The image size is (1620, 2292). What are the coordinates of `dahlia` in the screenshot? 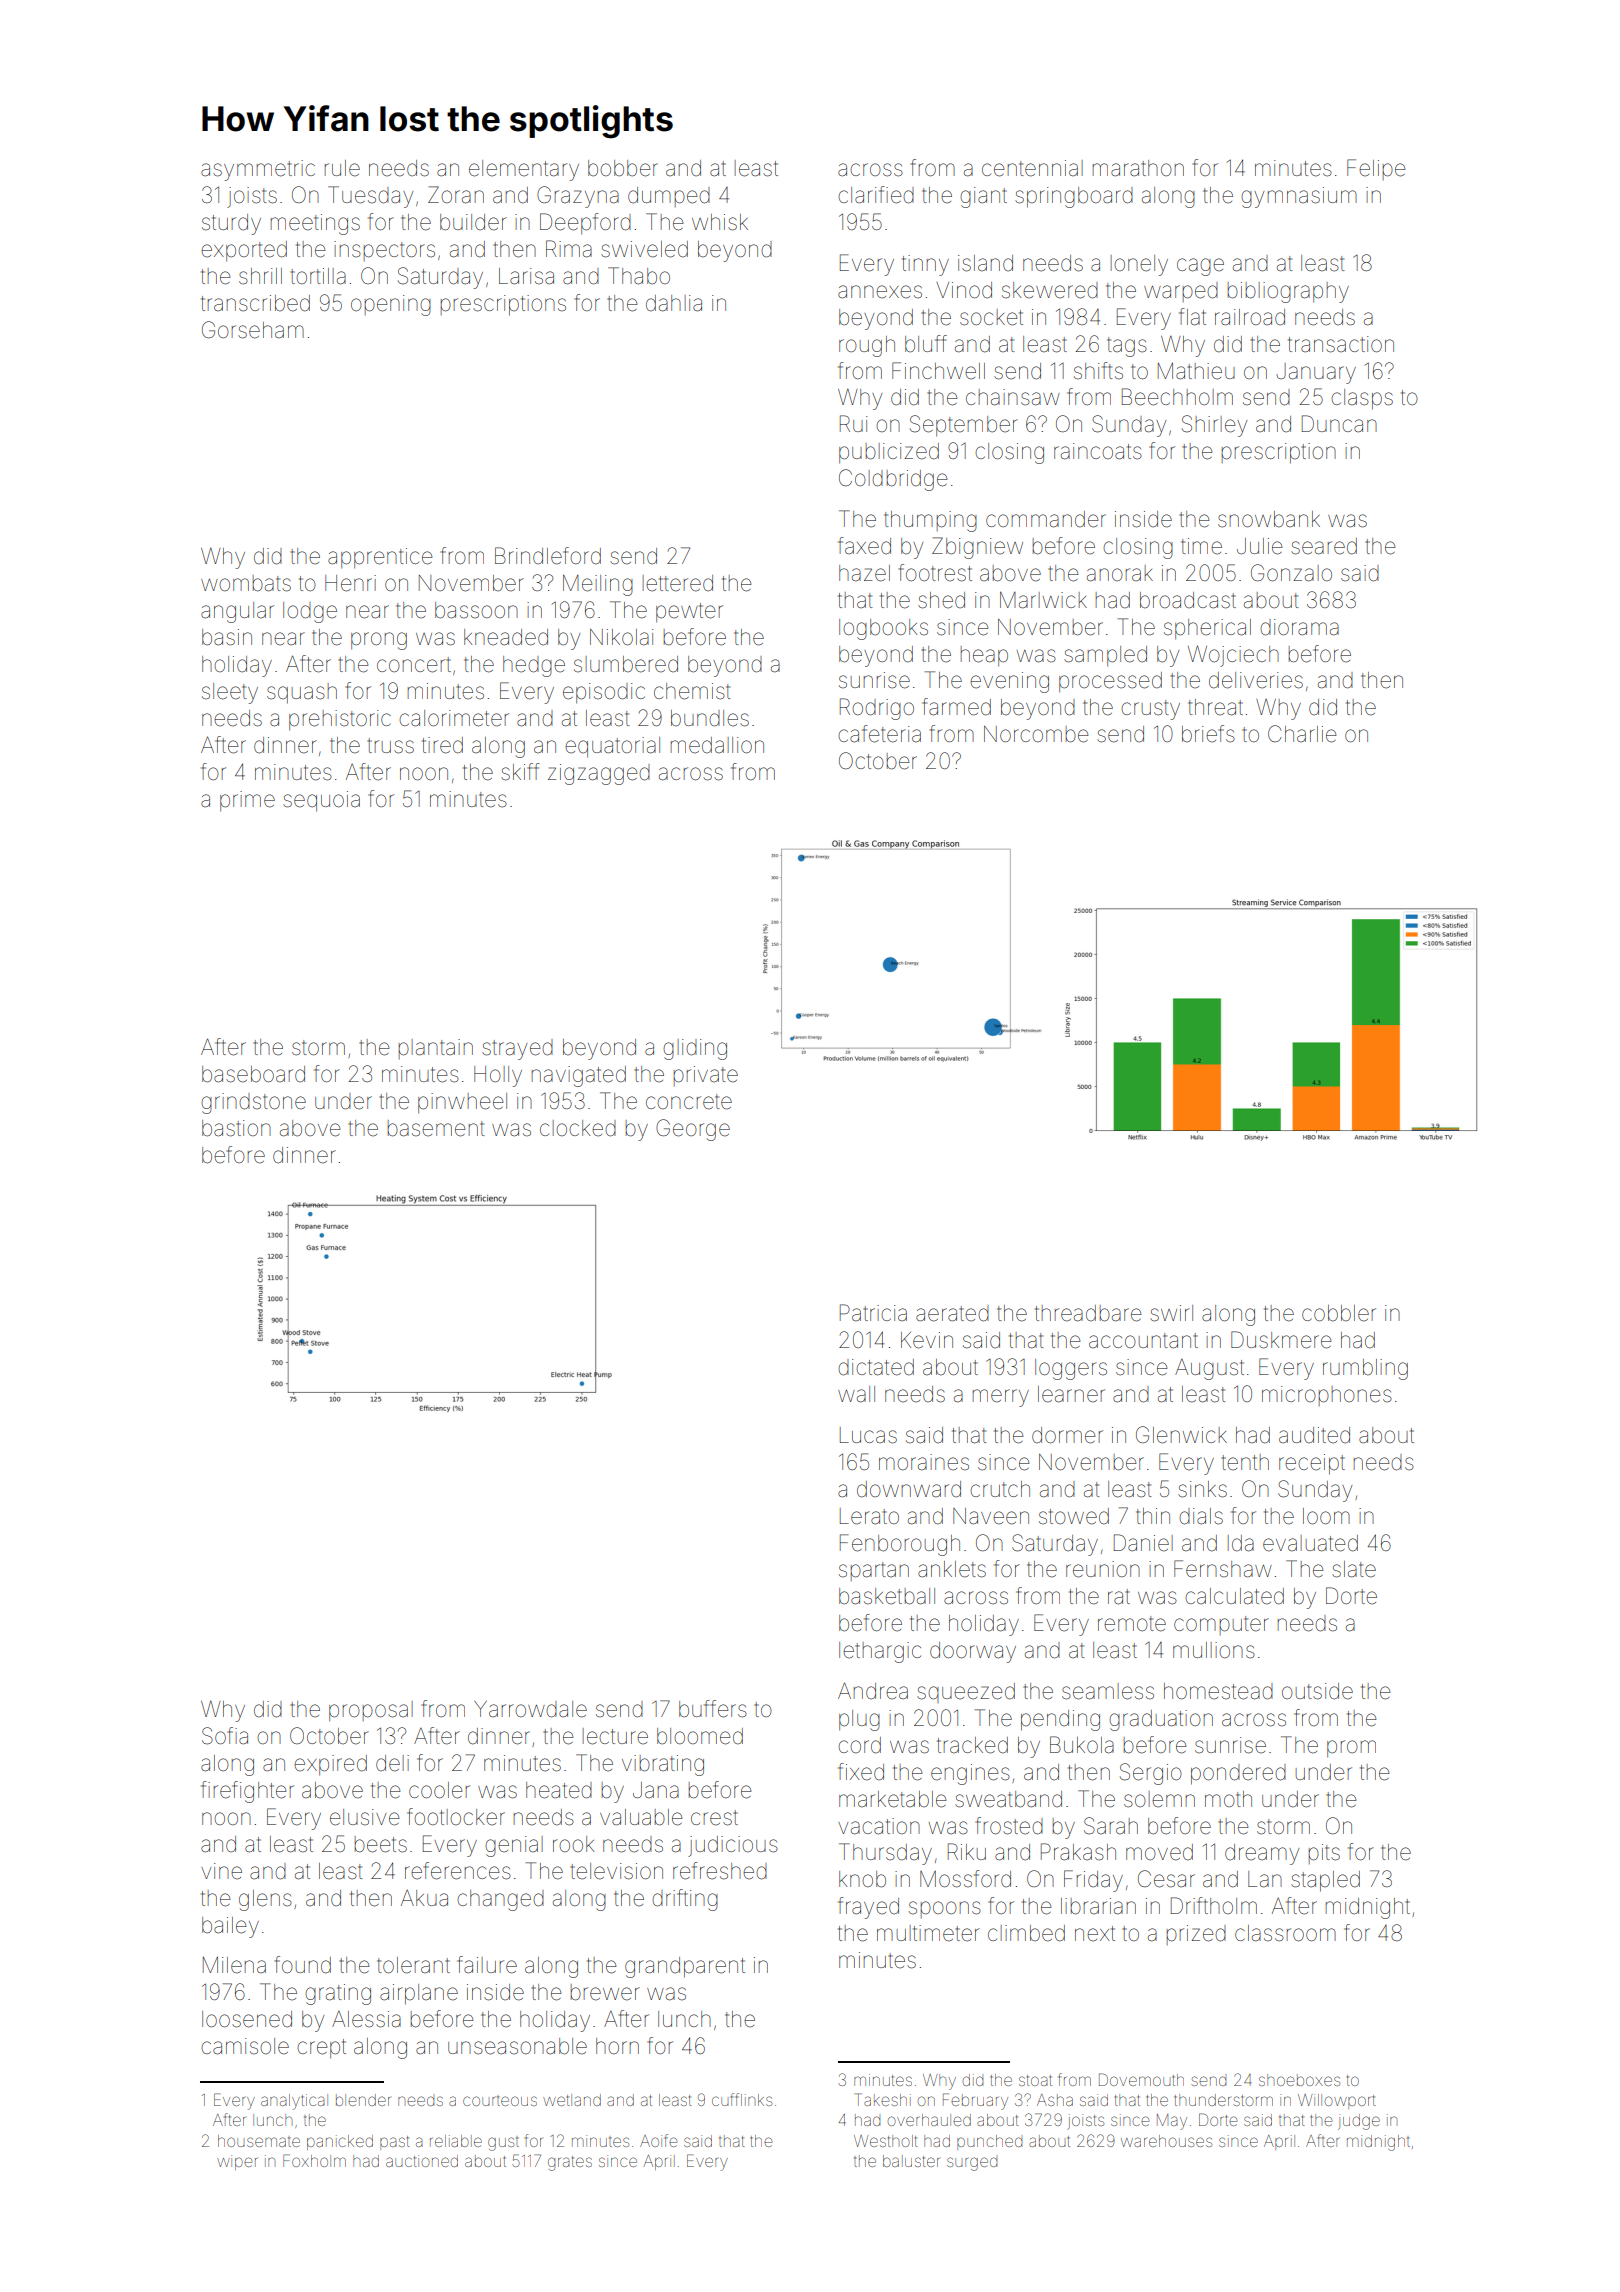 It's located at (674, 303).
